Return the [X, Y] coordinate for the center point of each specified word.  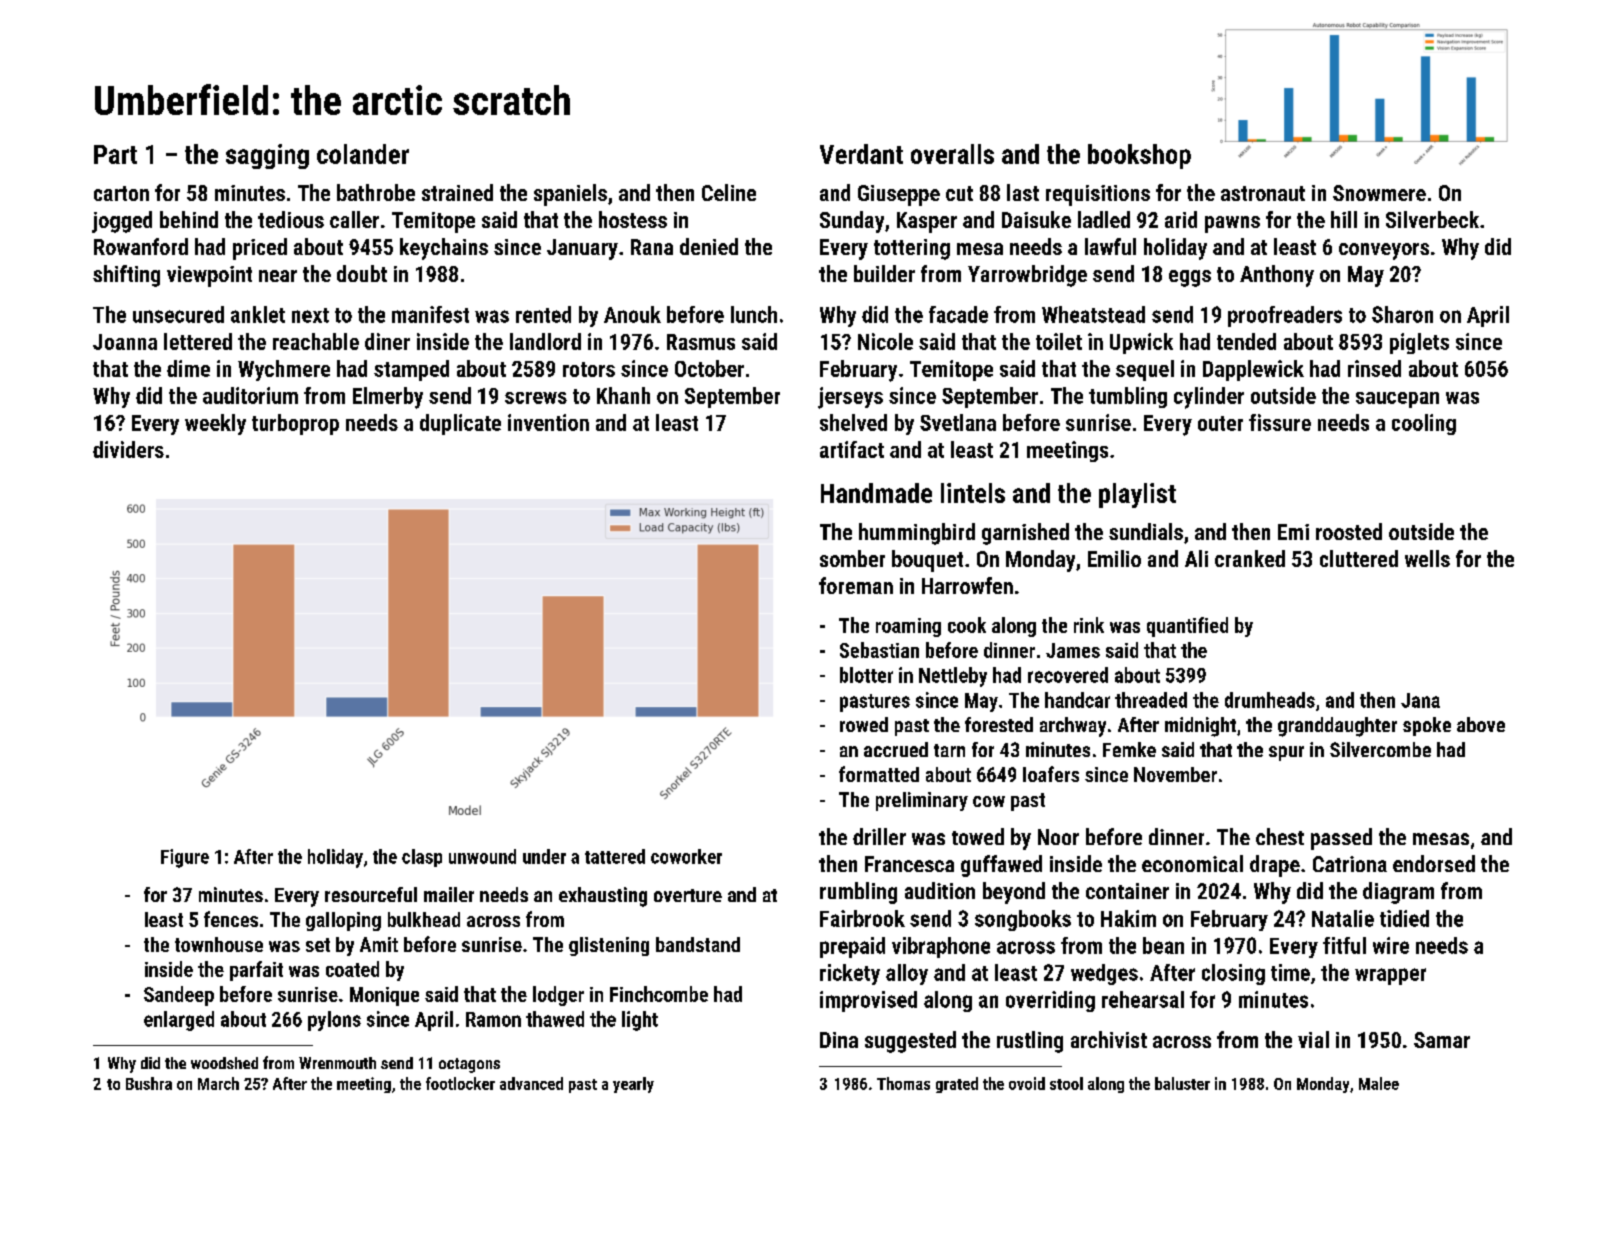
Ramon [493, 1019]
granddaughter [1337, 727]
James [1073, 650]
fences [231, 919]
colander [363, 154]
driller [879, 836]
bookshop [1139, 156]
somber [852, 558]
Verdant [861, 154]
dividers [128, 449]
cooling [1424, 424]
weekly [215, 424]
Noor [1058, 837]
